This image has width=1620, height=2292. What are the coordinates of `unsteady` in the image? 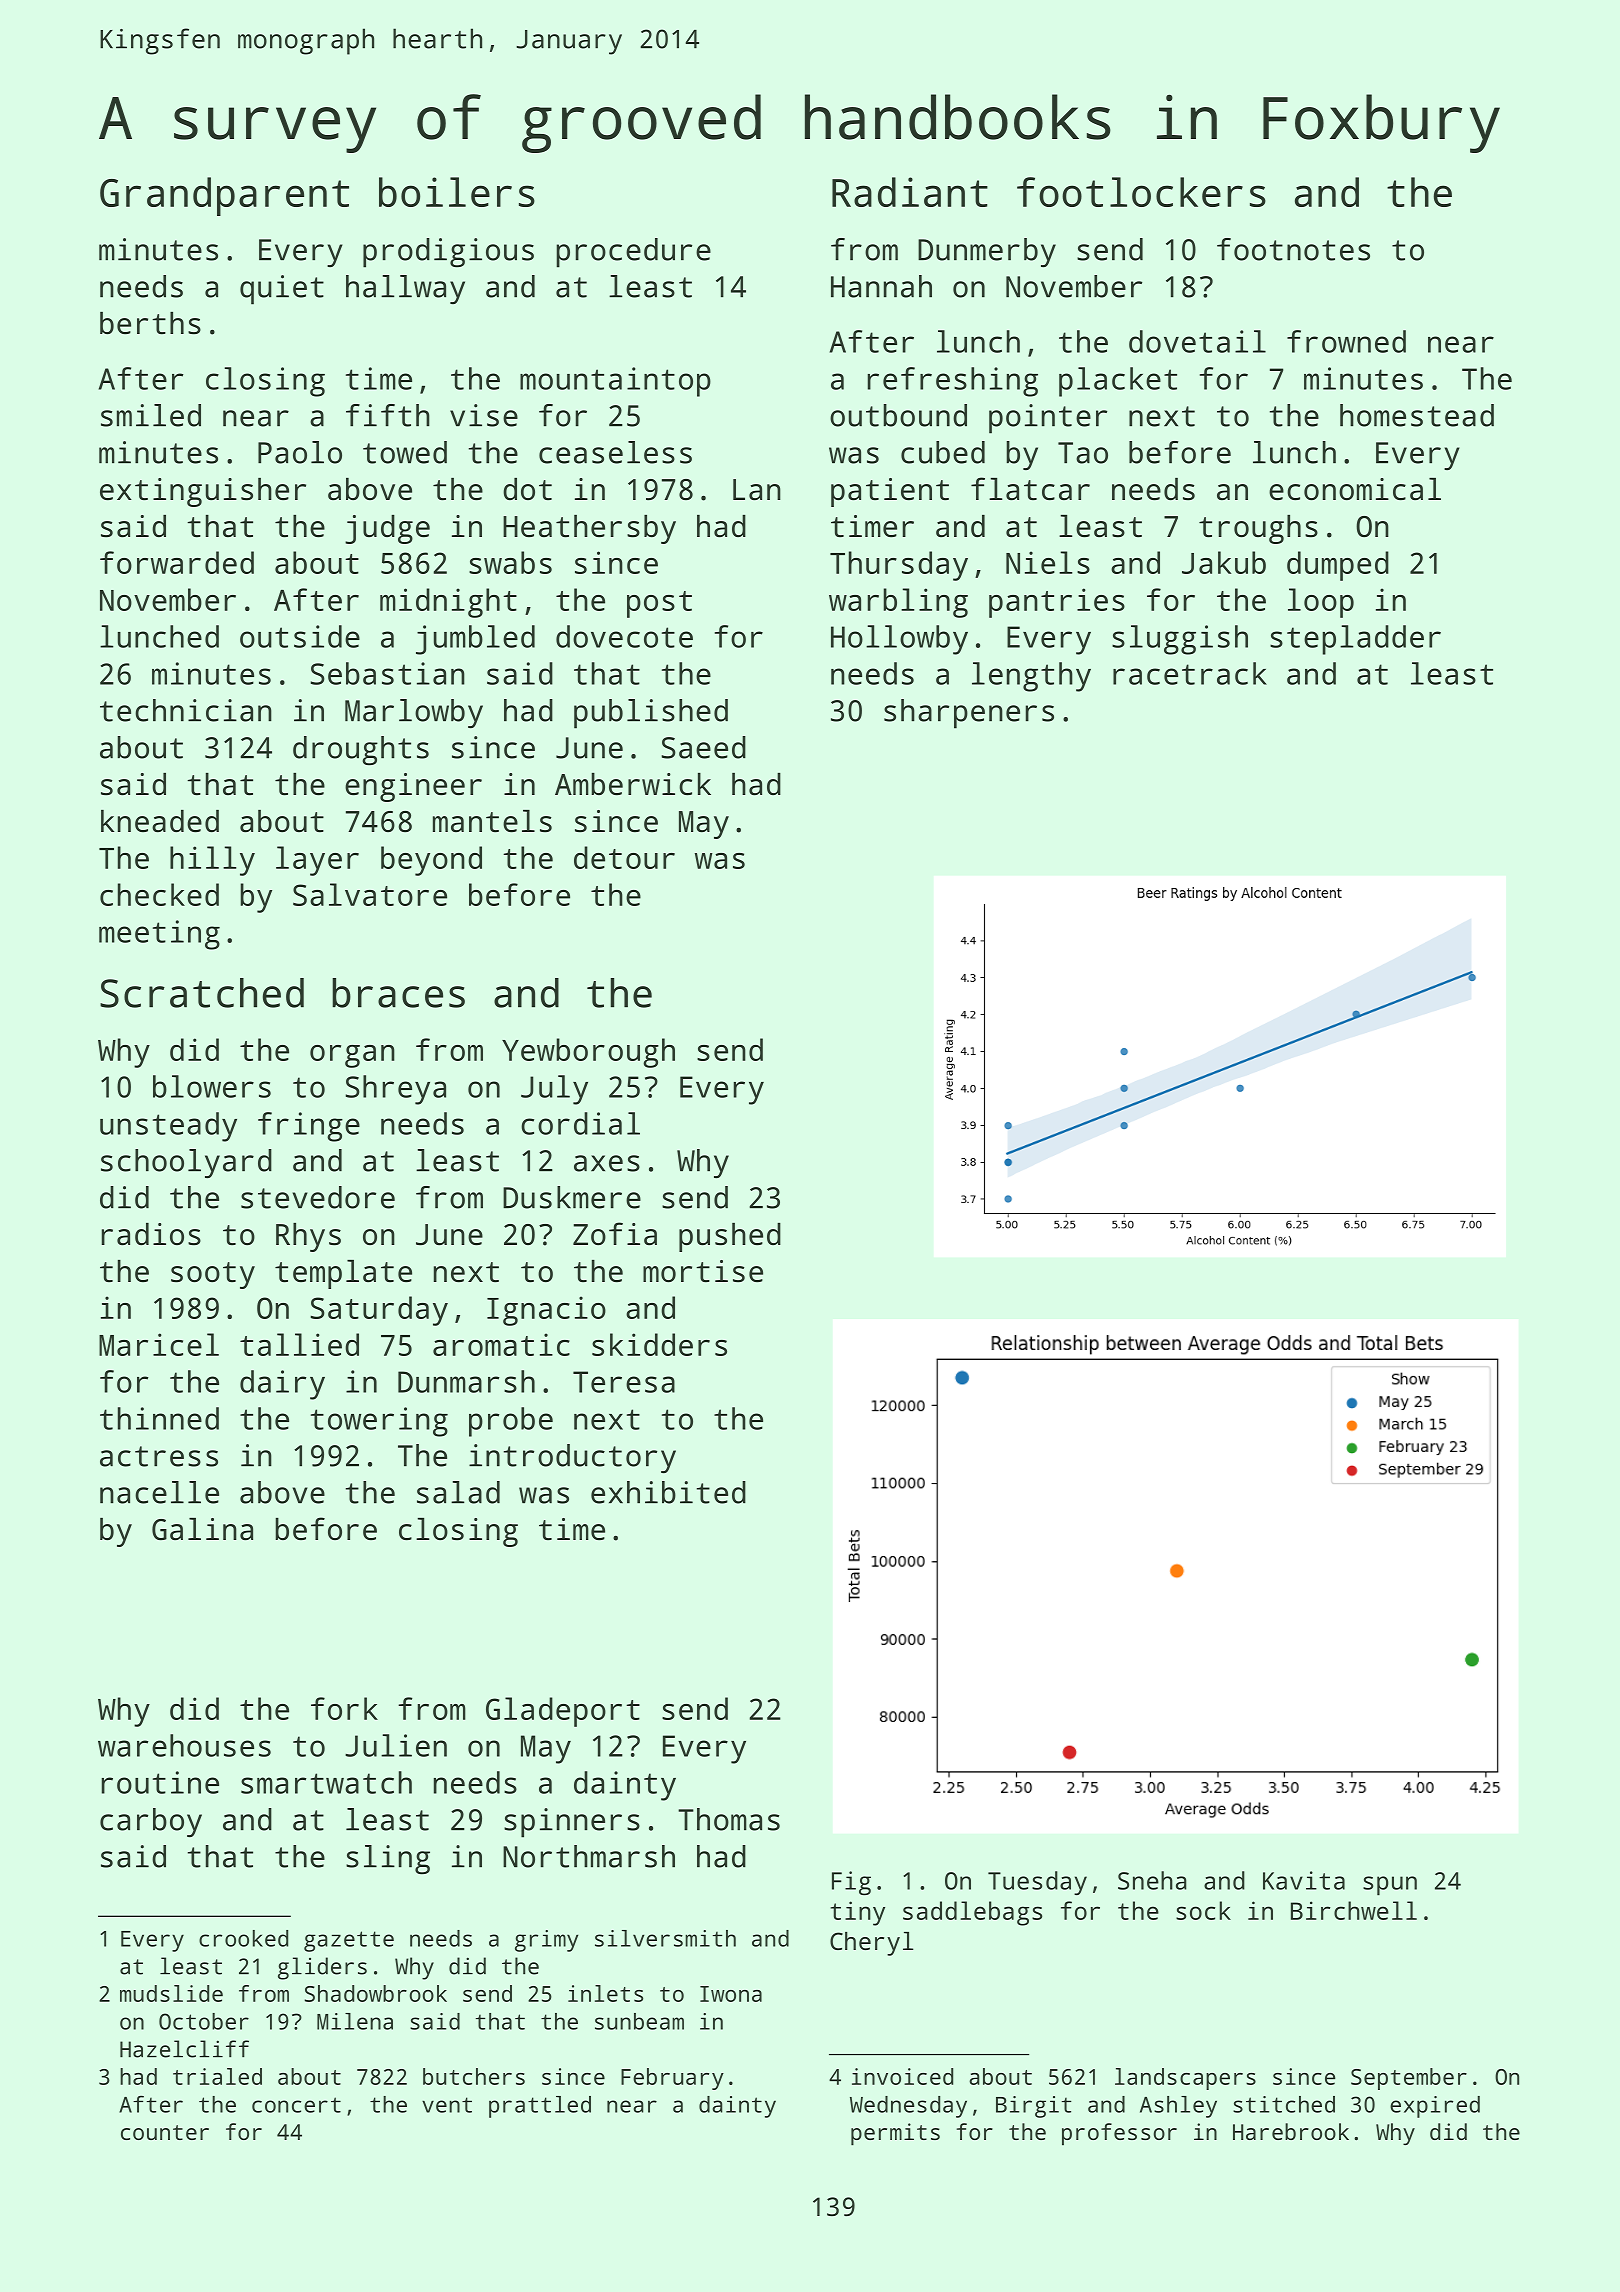 It's located at (168, 1127).
